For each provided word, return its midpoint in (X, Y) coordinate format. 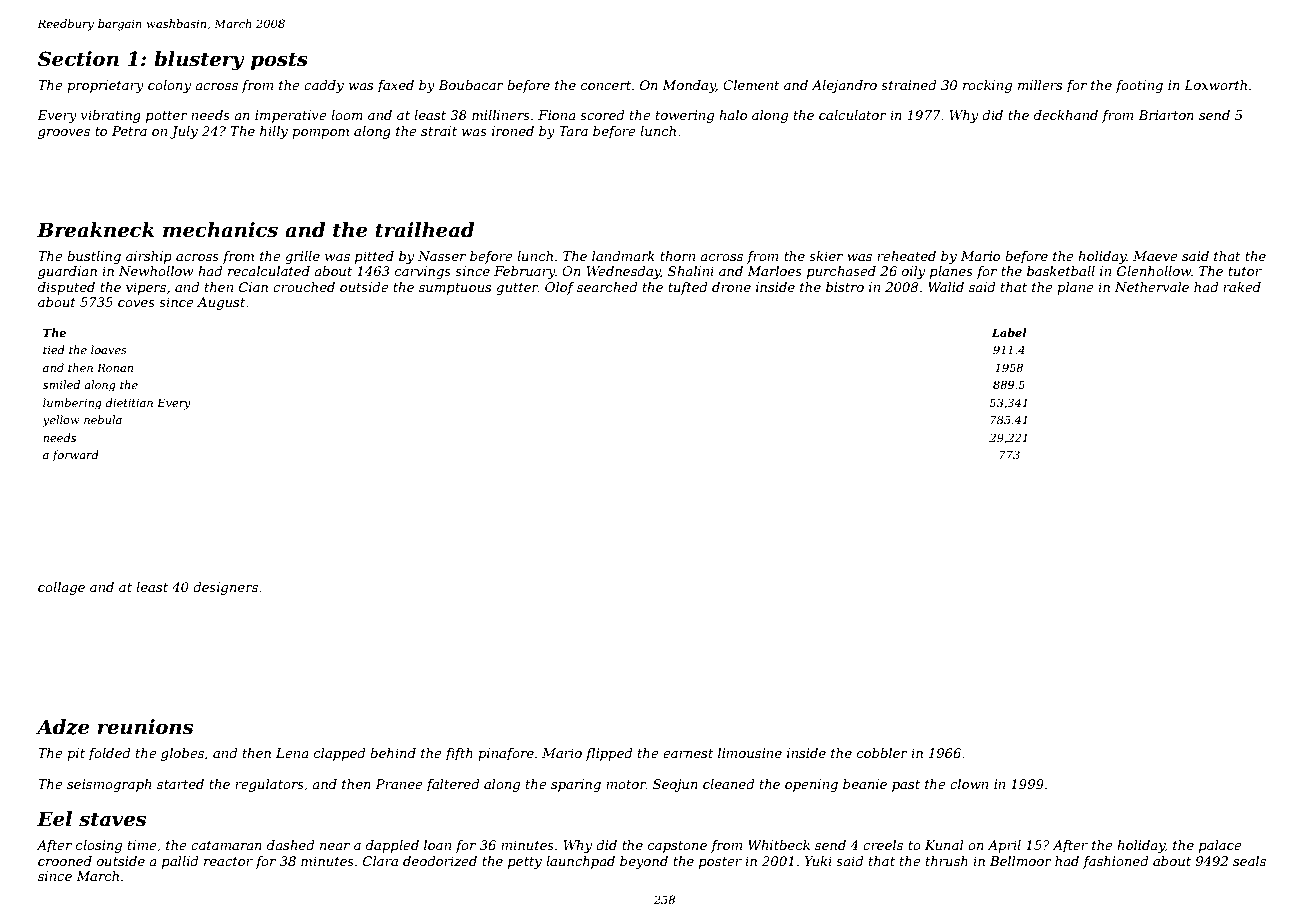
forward (76, 455)
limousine (750, 753)
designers (225, 588)
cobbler (882, 753)
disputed (66, 288)
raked (1242, 287)
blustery (199, 61)
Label (1009, 332)
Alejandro (844, 86)
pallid (180, 862)
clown (969, 784)
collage (61, 588)
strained (909, 85)
